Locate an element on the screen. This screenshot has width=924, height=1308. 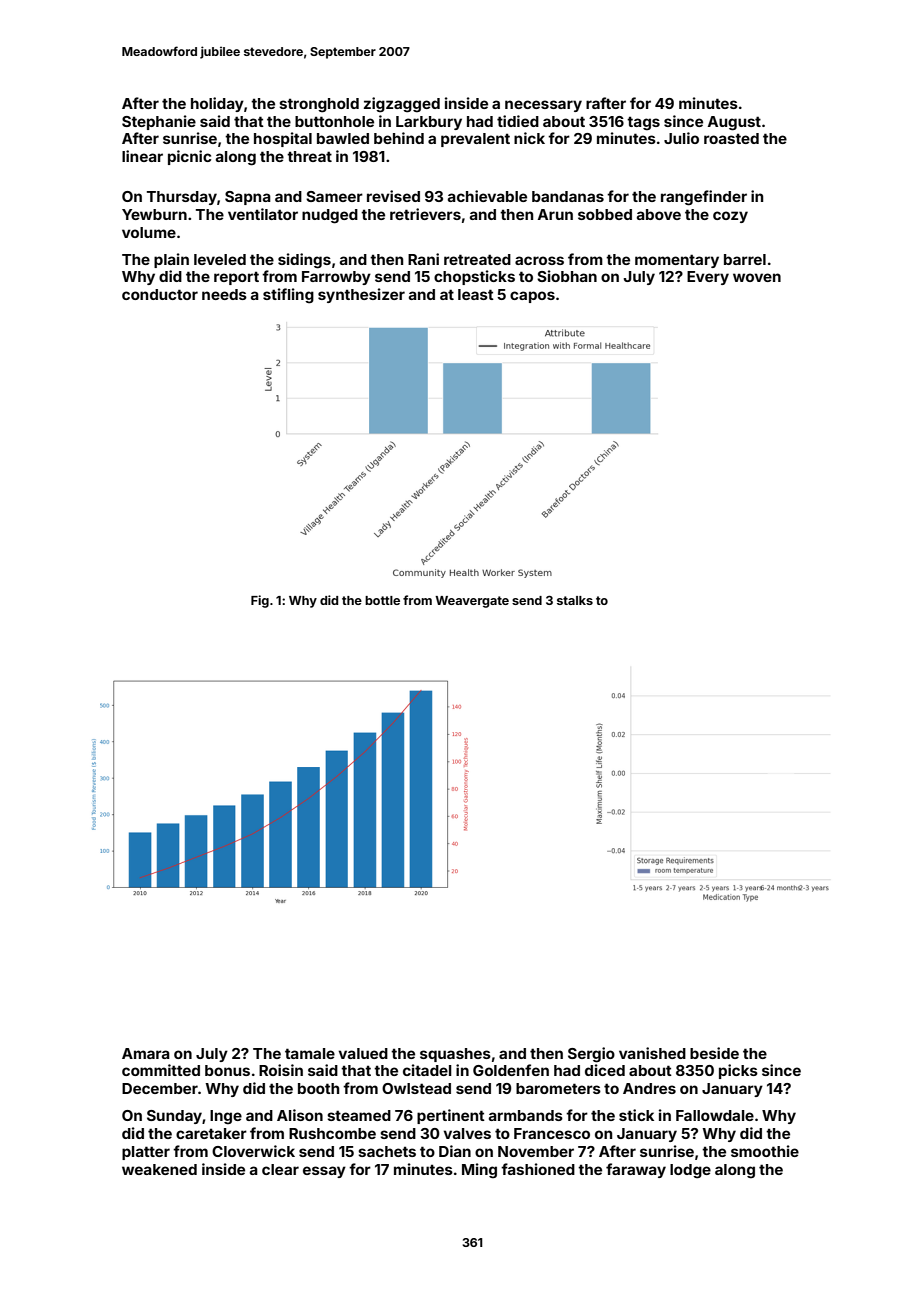
pertinent is located at coordinates (451, 1116).
